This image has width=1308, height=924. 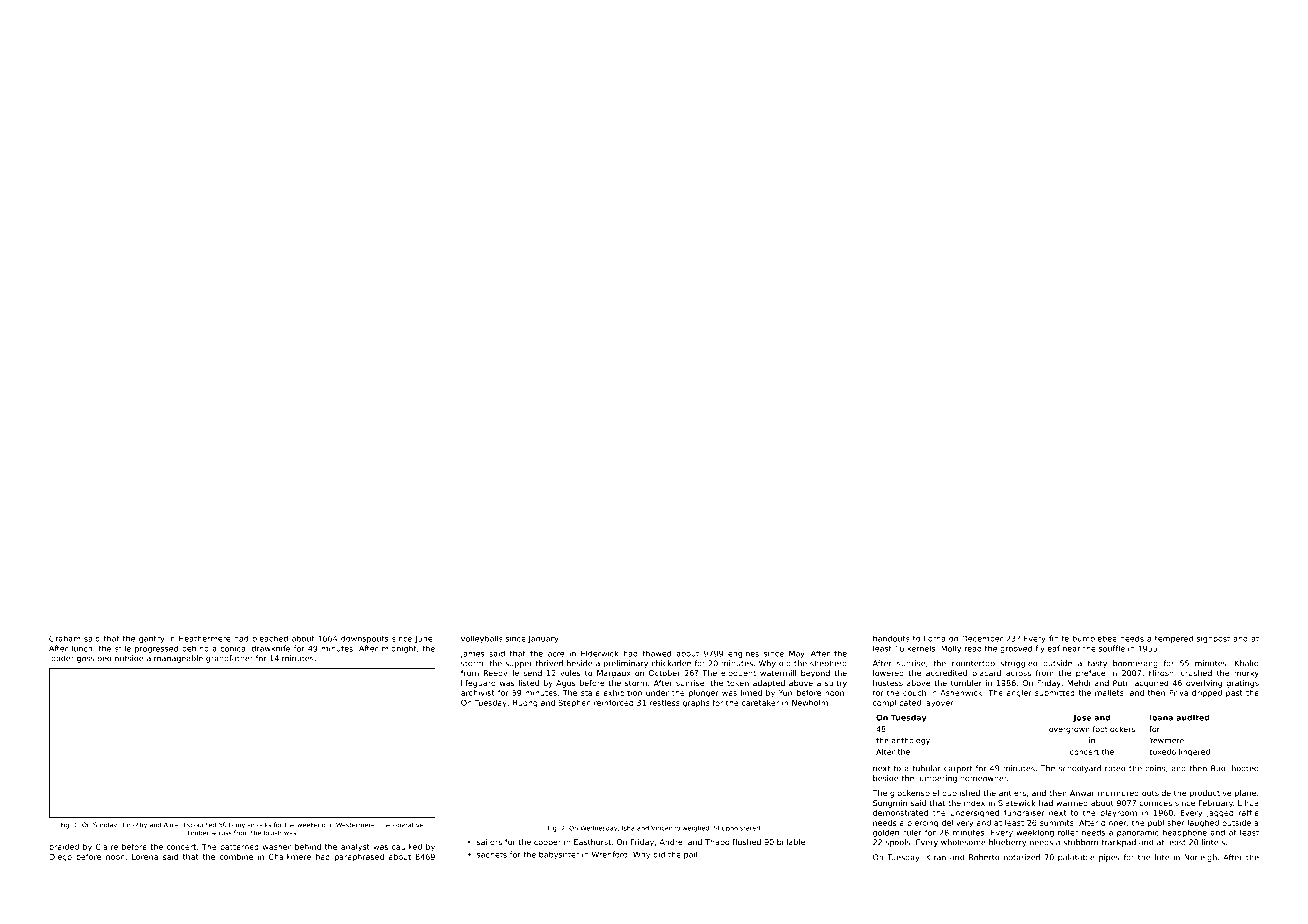 What do you see at coordinates (982, 638) in the image?
I see `December` at bounding box center [982, 638].
